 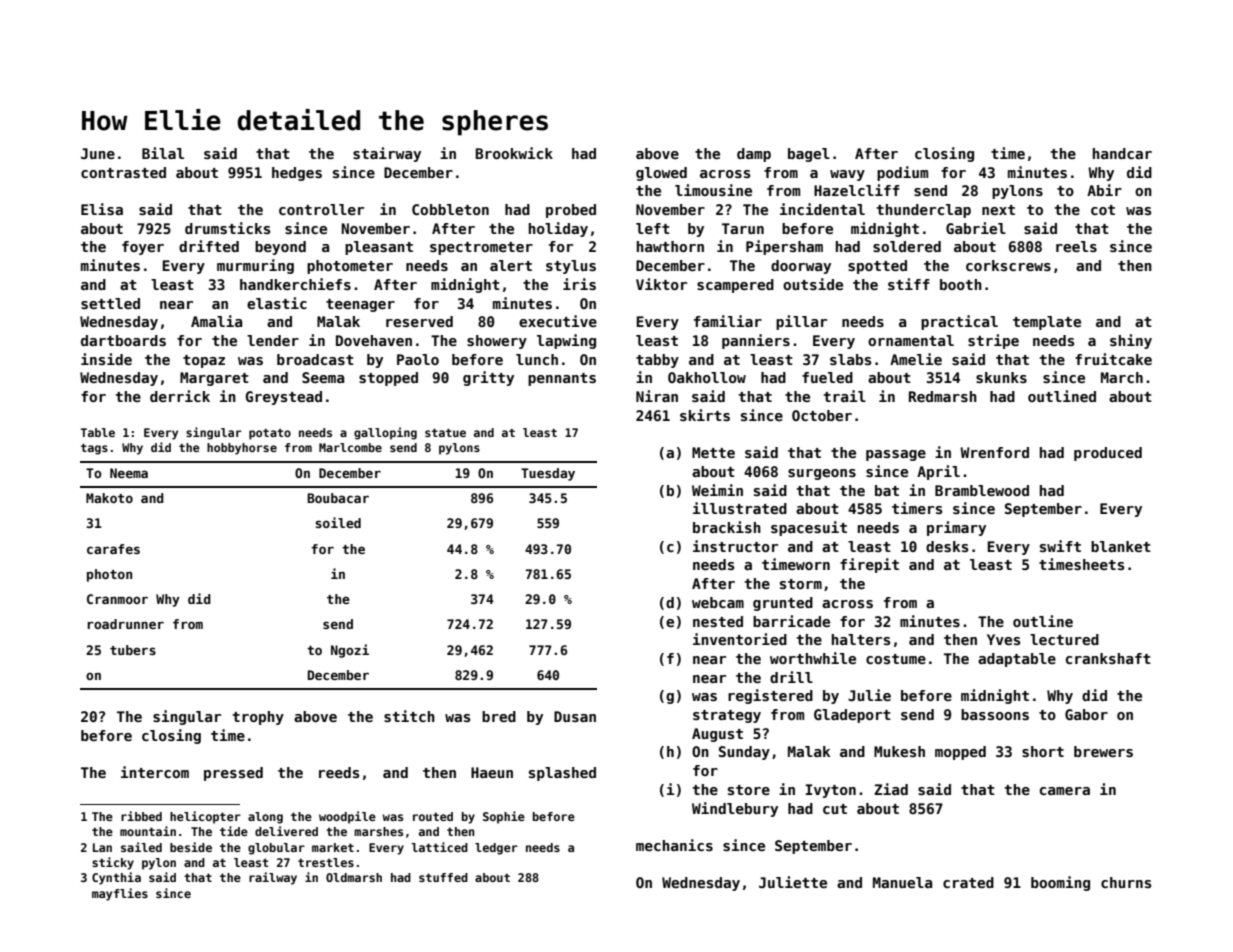 What do you see at coordinates (350, 651) in the screenshot?
I see `Ngozi` at bounding box center [350, 651].
